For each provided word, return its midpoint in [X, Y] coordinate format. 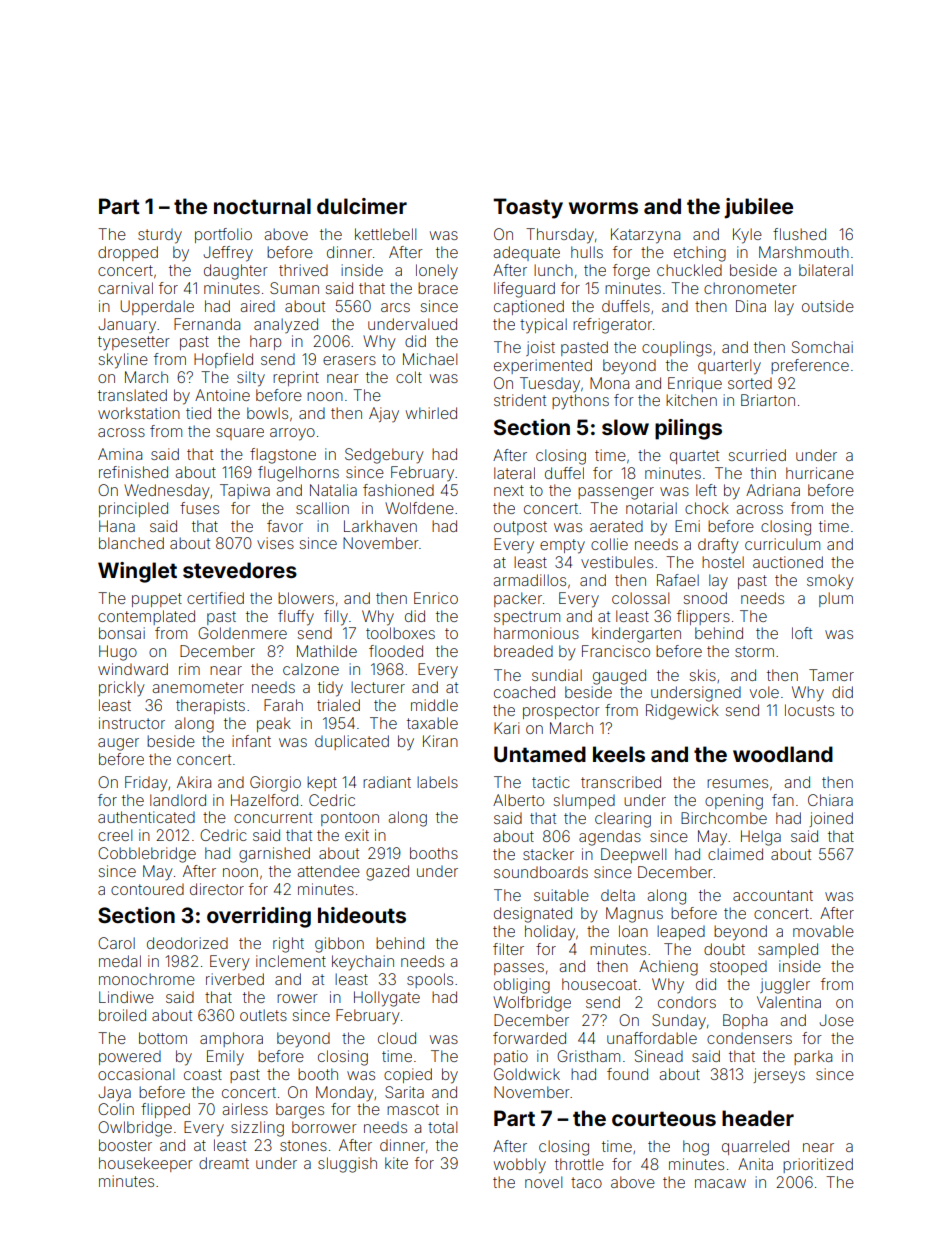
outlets [263, 1015]
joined [831, 819]
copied [408, 1075]
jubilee [758, 208]
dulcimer [362, 206]
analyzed [286, 325]
